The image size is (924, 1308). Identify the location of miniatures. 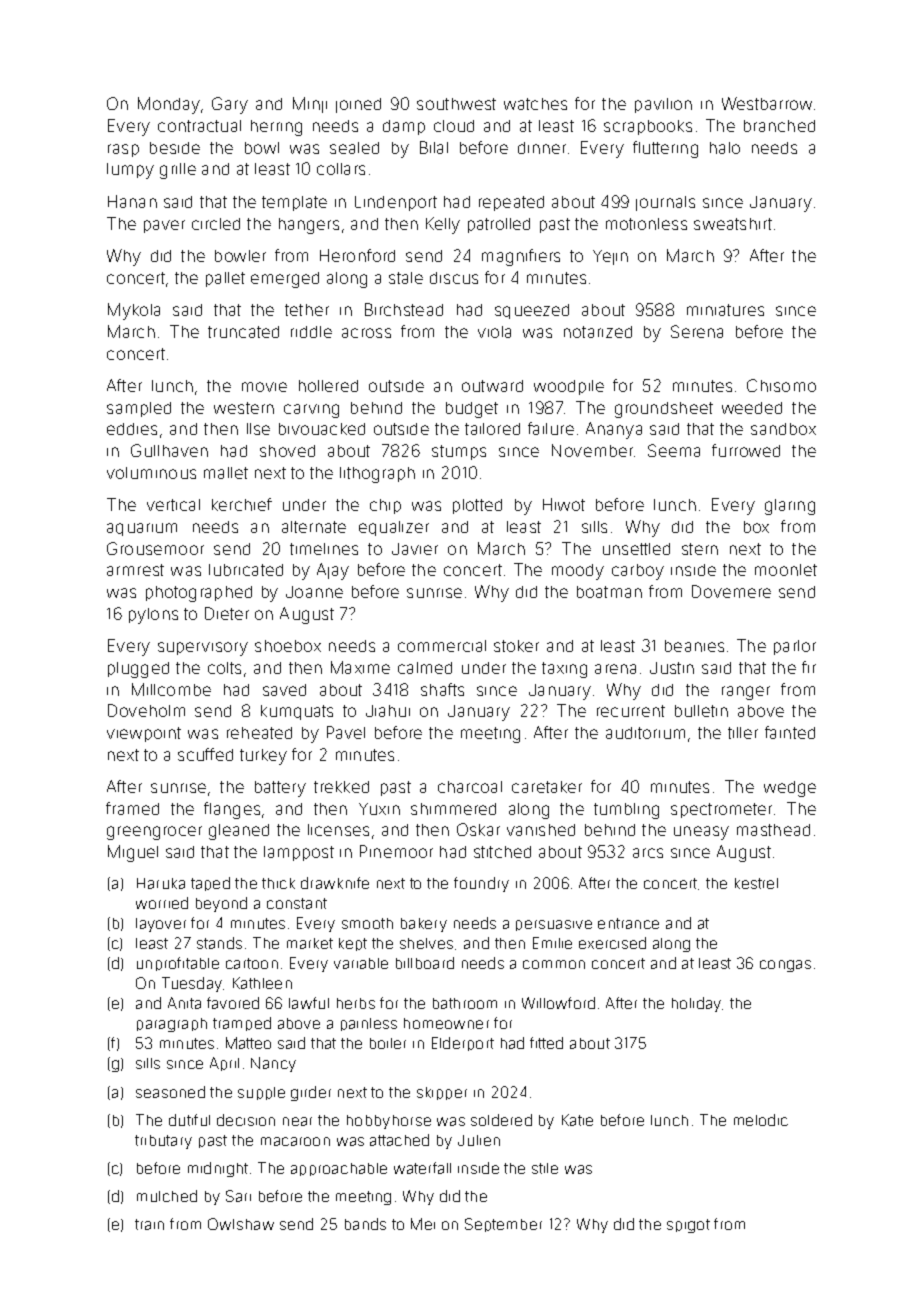
(725, 310).
